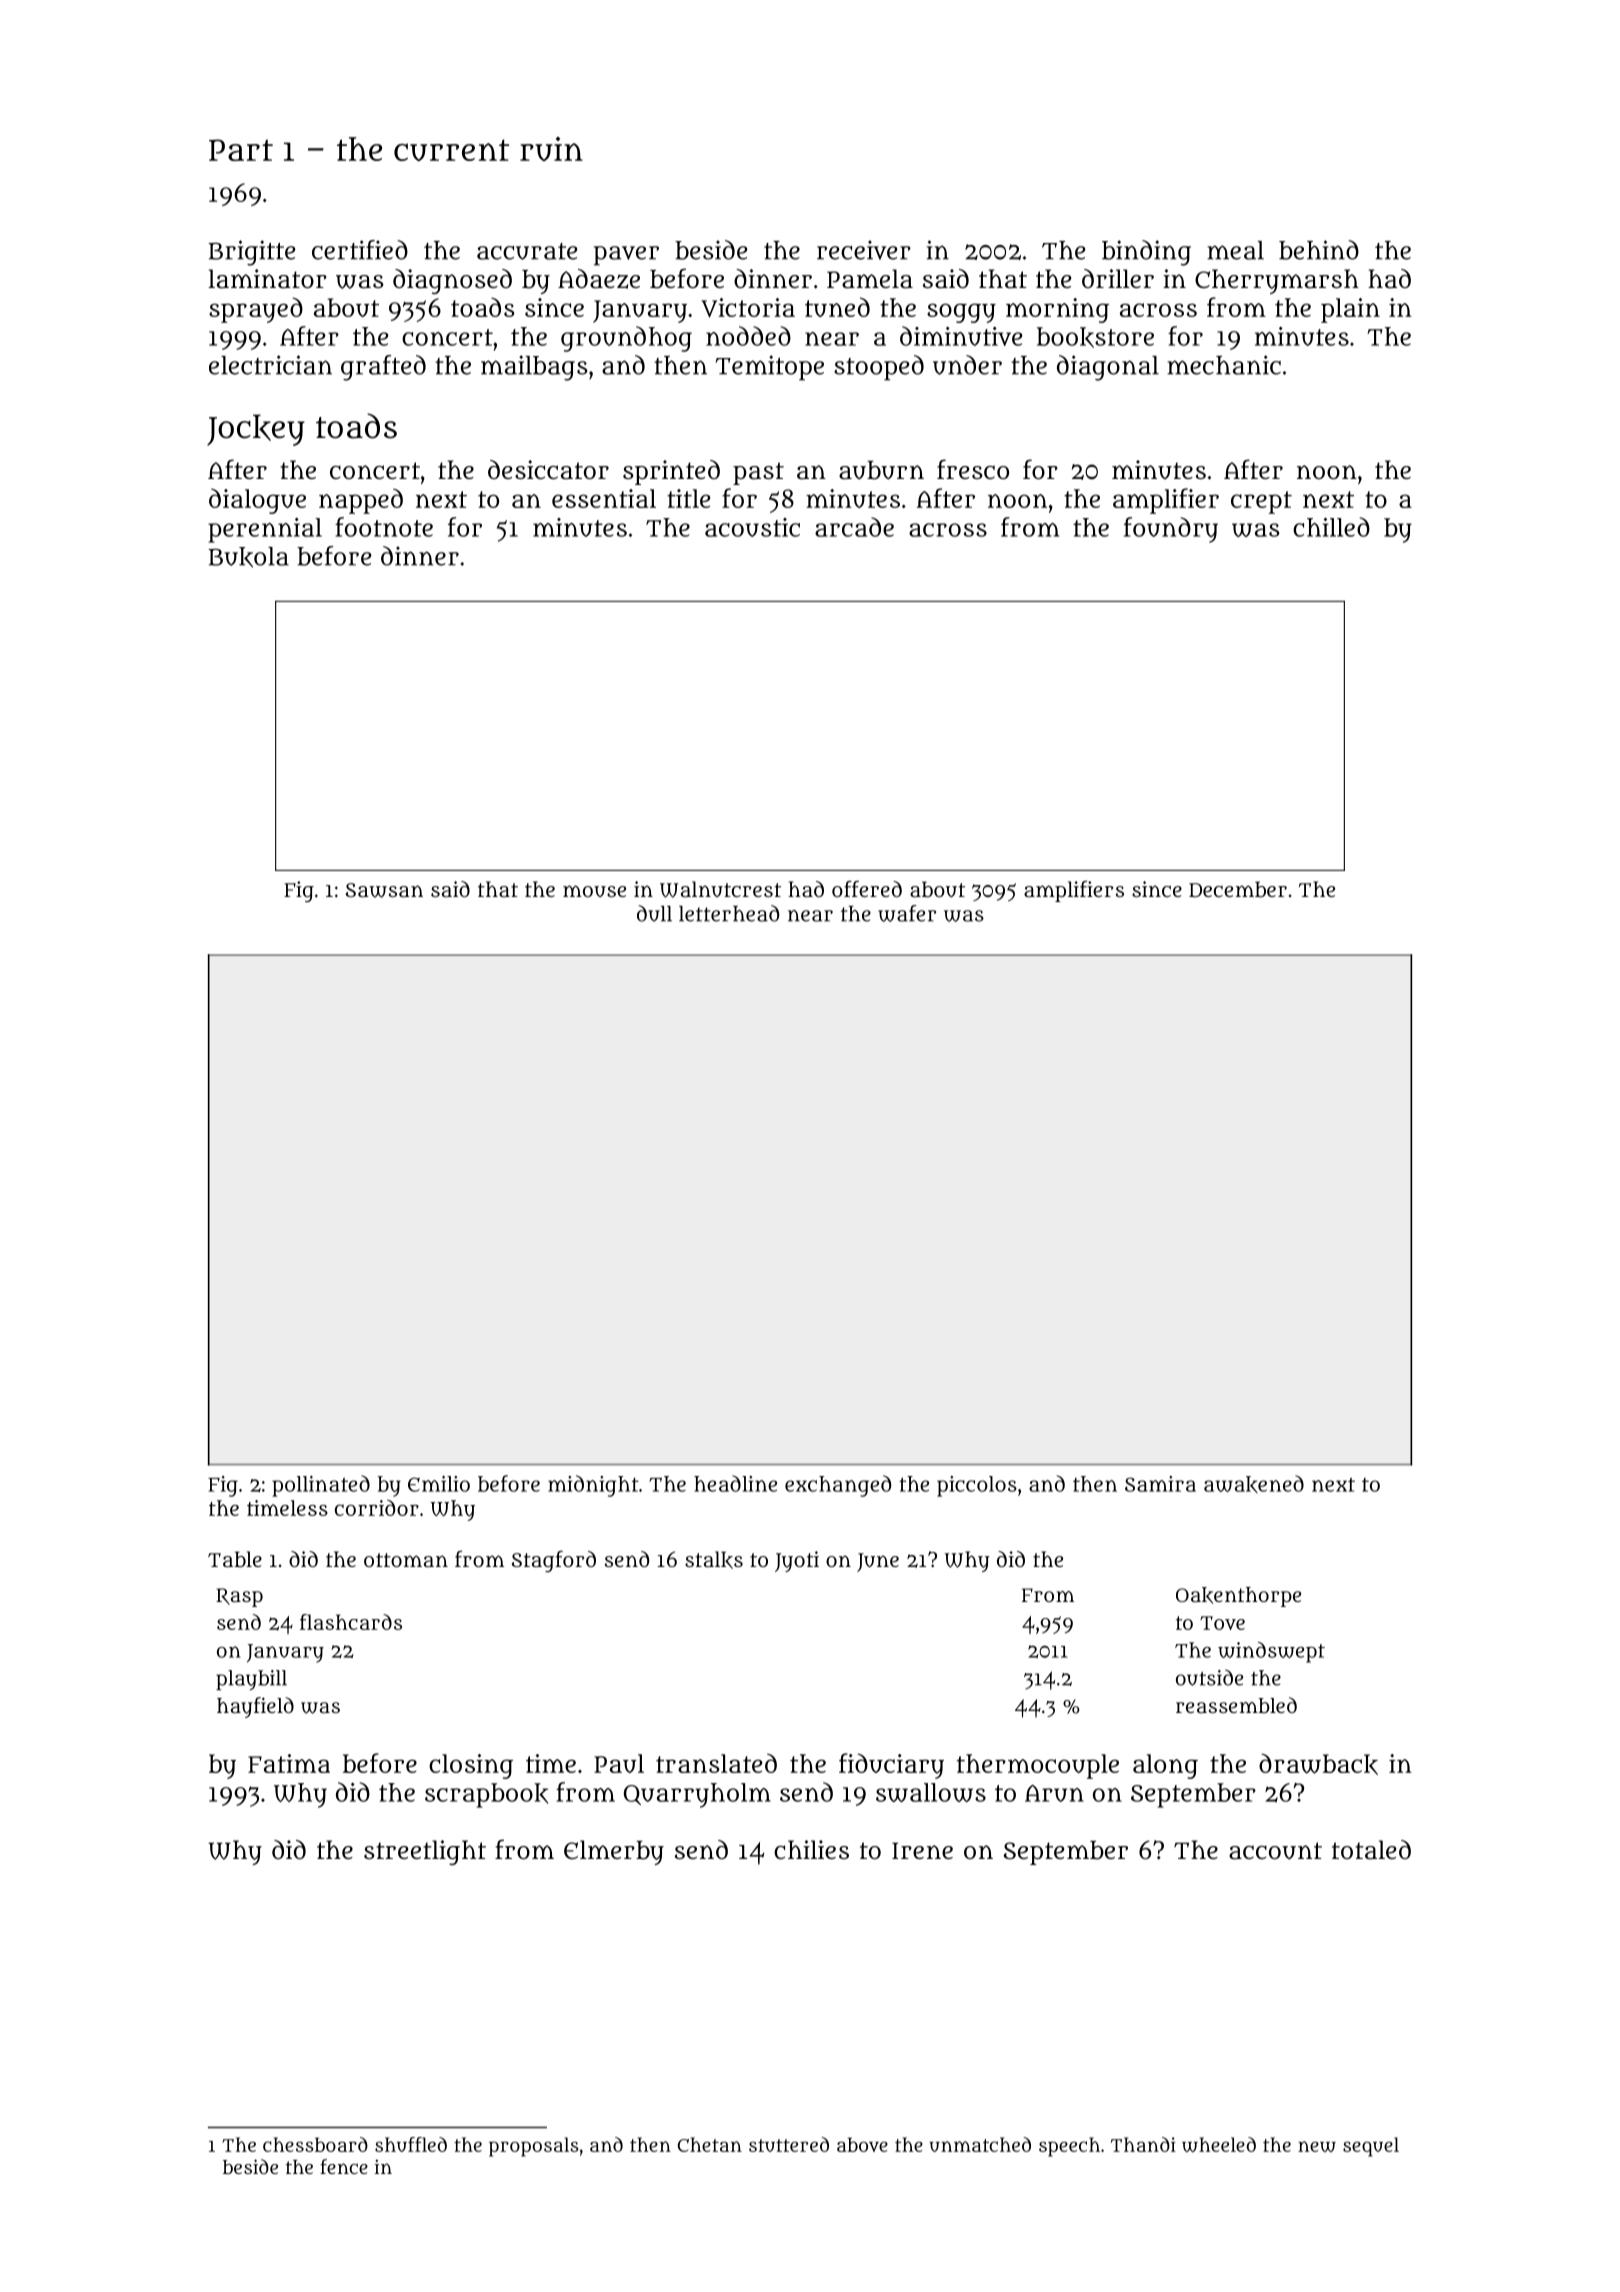 This screenshot has width=1620, height=2292. What do you see at coordinates (248, 557) in the screenshot?
I see `Bukola` at bounding box center [248, 557].
